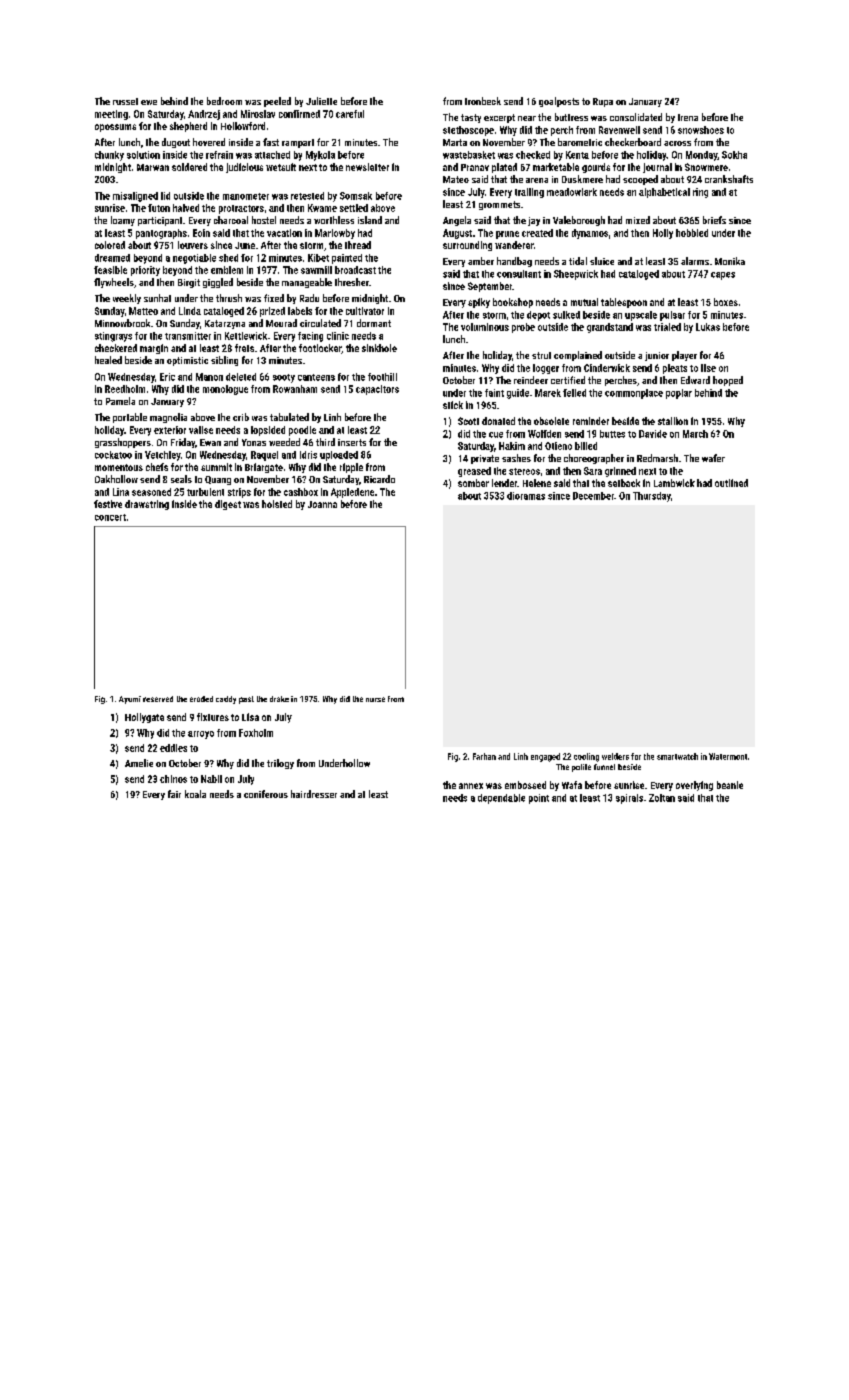 This screenshot has height=1400, width=849. I want to click on priority, so click(145, 271).
